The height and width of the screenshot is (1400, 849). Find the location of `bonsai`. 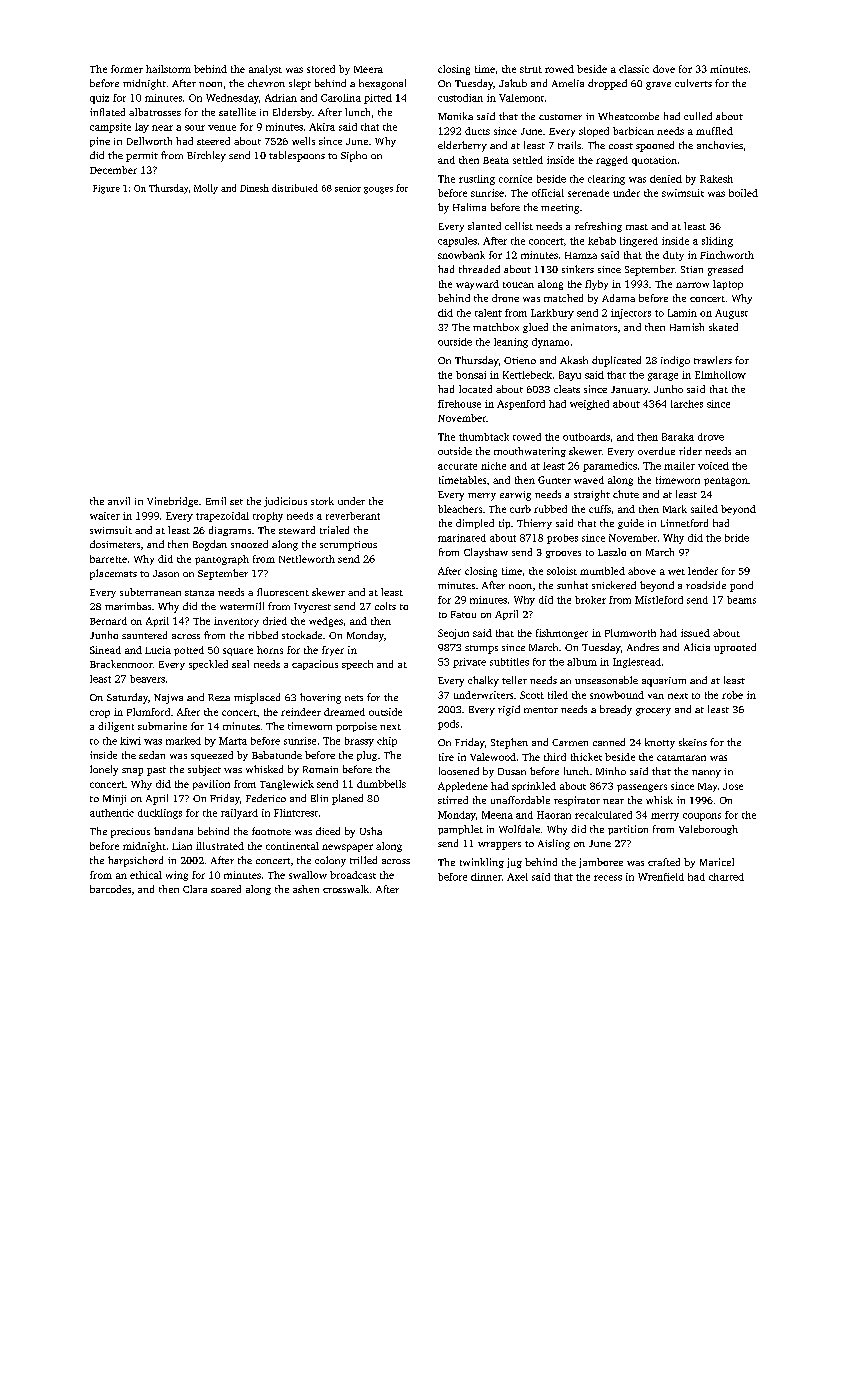

bonsai is located at coordinates (471, 375).
